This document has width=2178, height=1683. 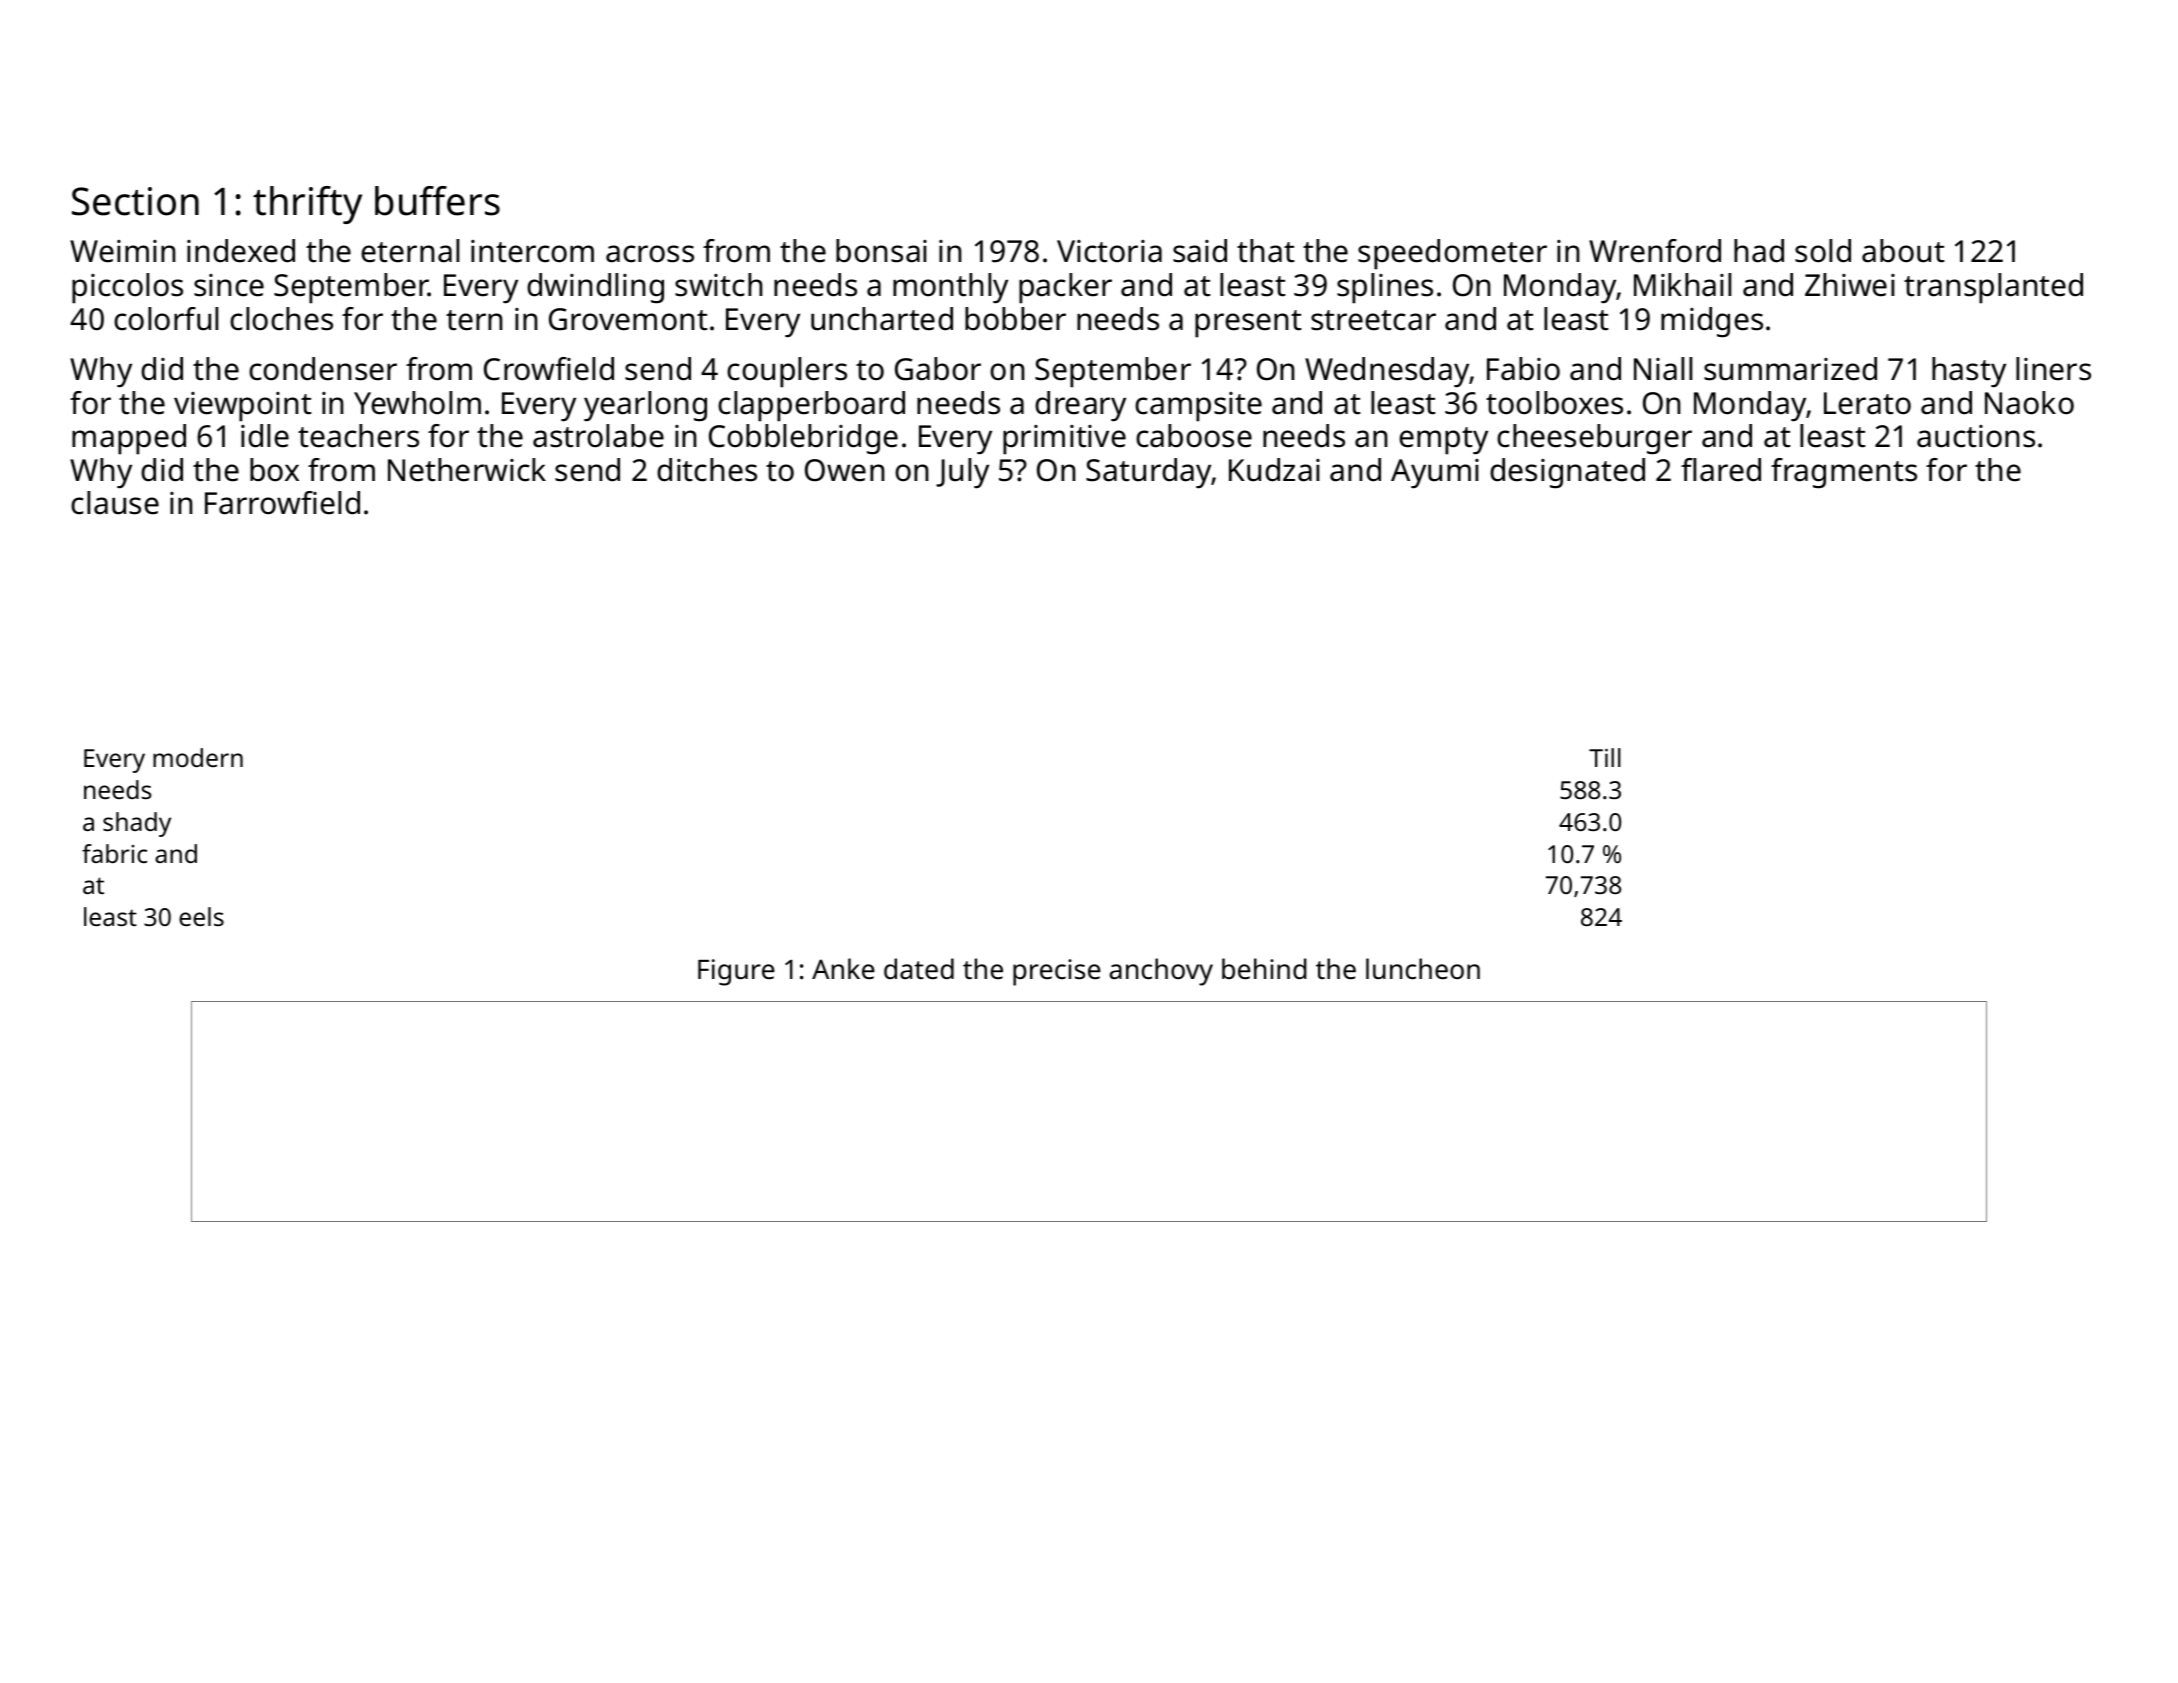 I want to click on Anke, so click(x=843, y=968).
